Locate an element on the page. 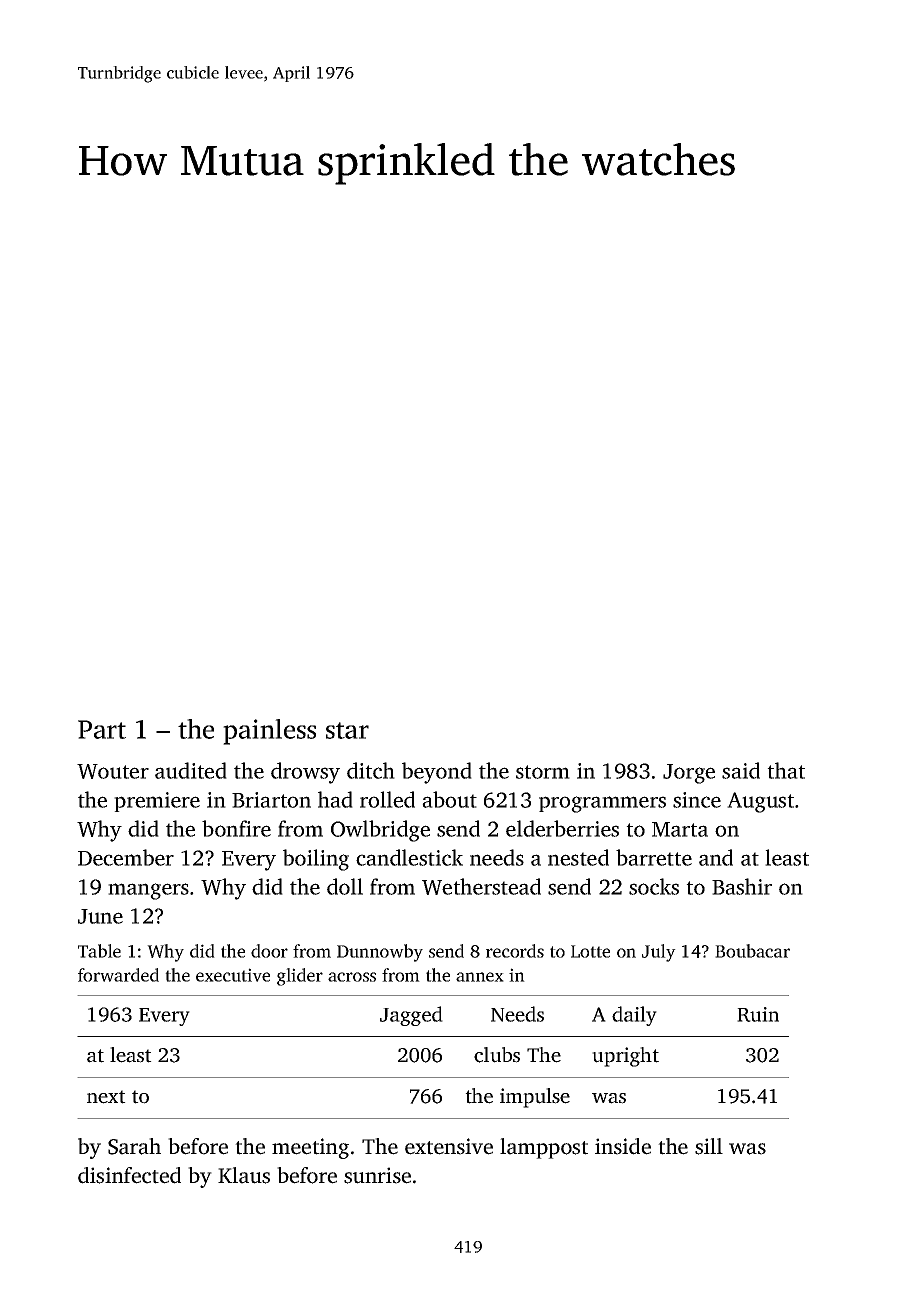 The width and height of the document is (908, 1316). Marta is located at coordinates (680, 829).
